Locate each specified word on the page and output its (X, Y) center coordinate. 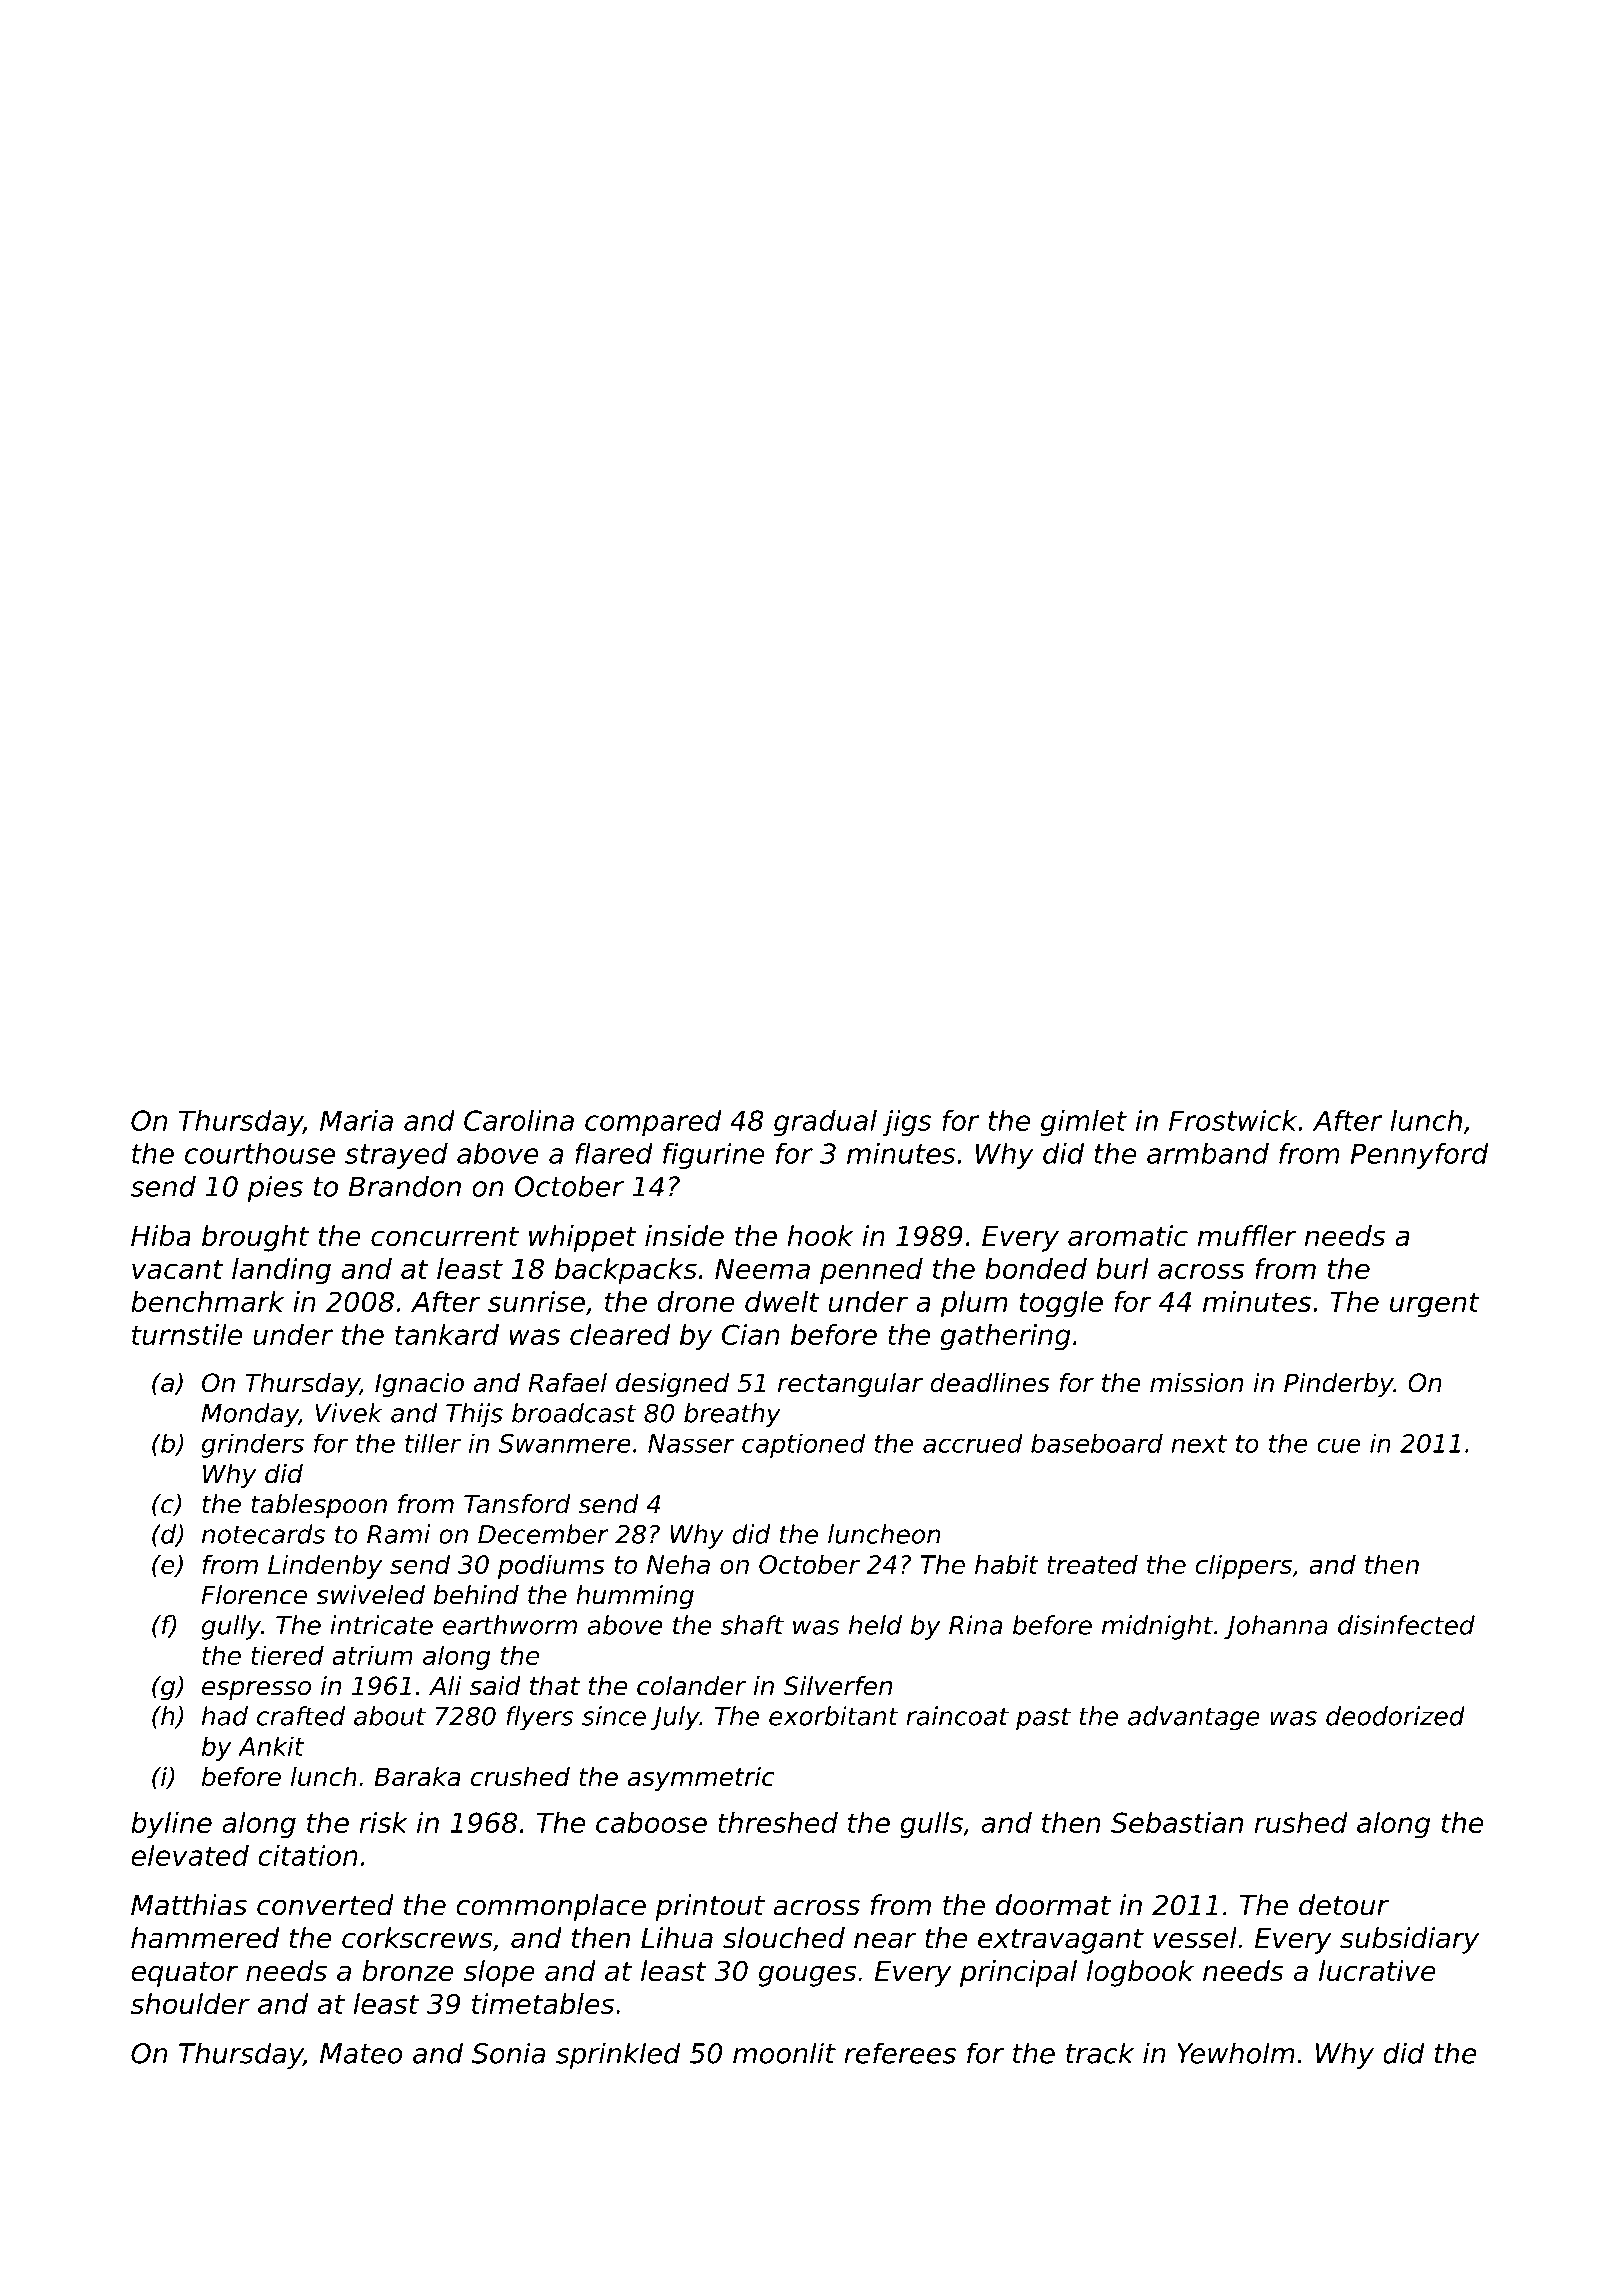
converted (325, 1905)
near (885, 1940)
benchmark (207, 1301)
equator (184, 1974)
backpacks (626, 1271)
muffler (1247, 1235)
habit (1007, 1564)
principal (1018, 1973)
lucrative (1377, 1971)
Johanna (1276, 1627)
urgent (1435, 1305)
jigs (907, 1123)
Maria (356, 1120)
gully (231, 1627)
